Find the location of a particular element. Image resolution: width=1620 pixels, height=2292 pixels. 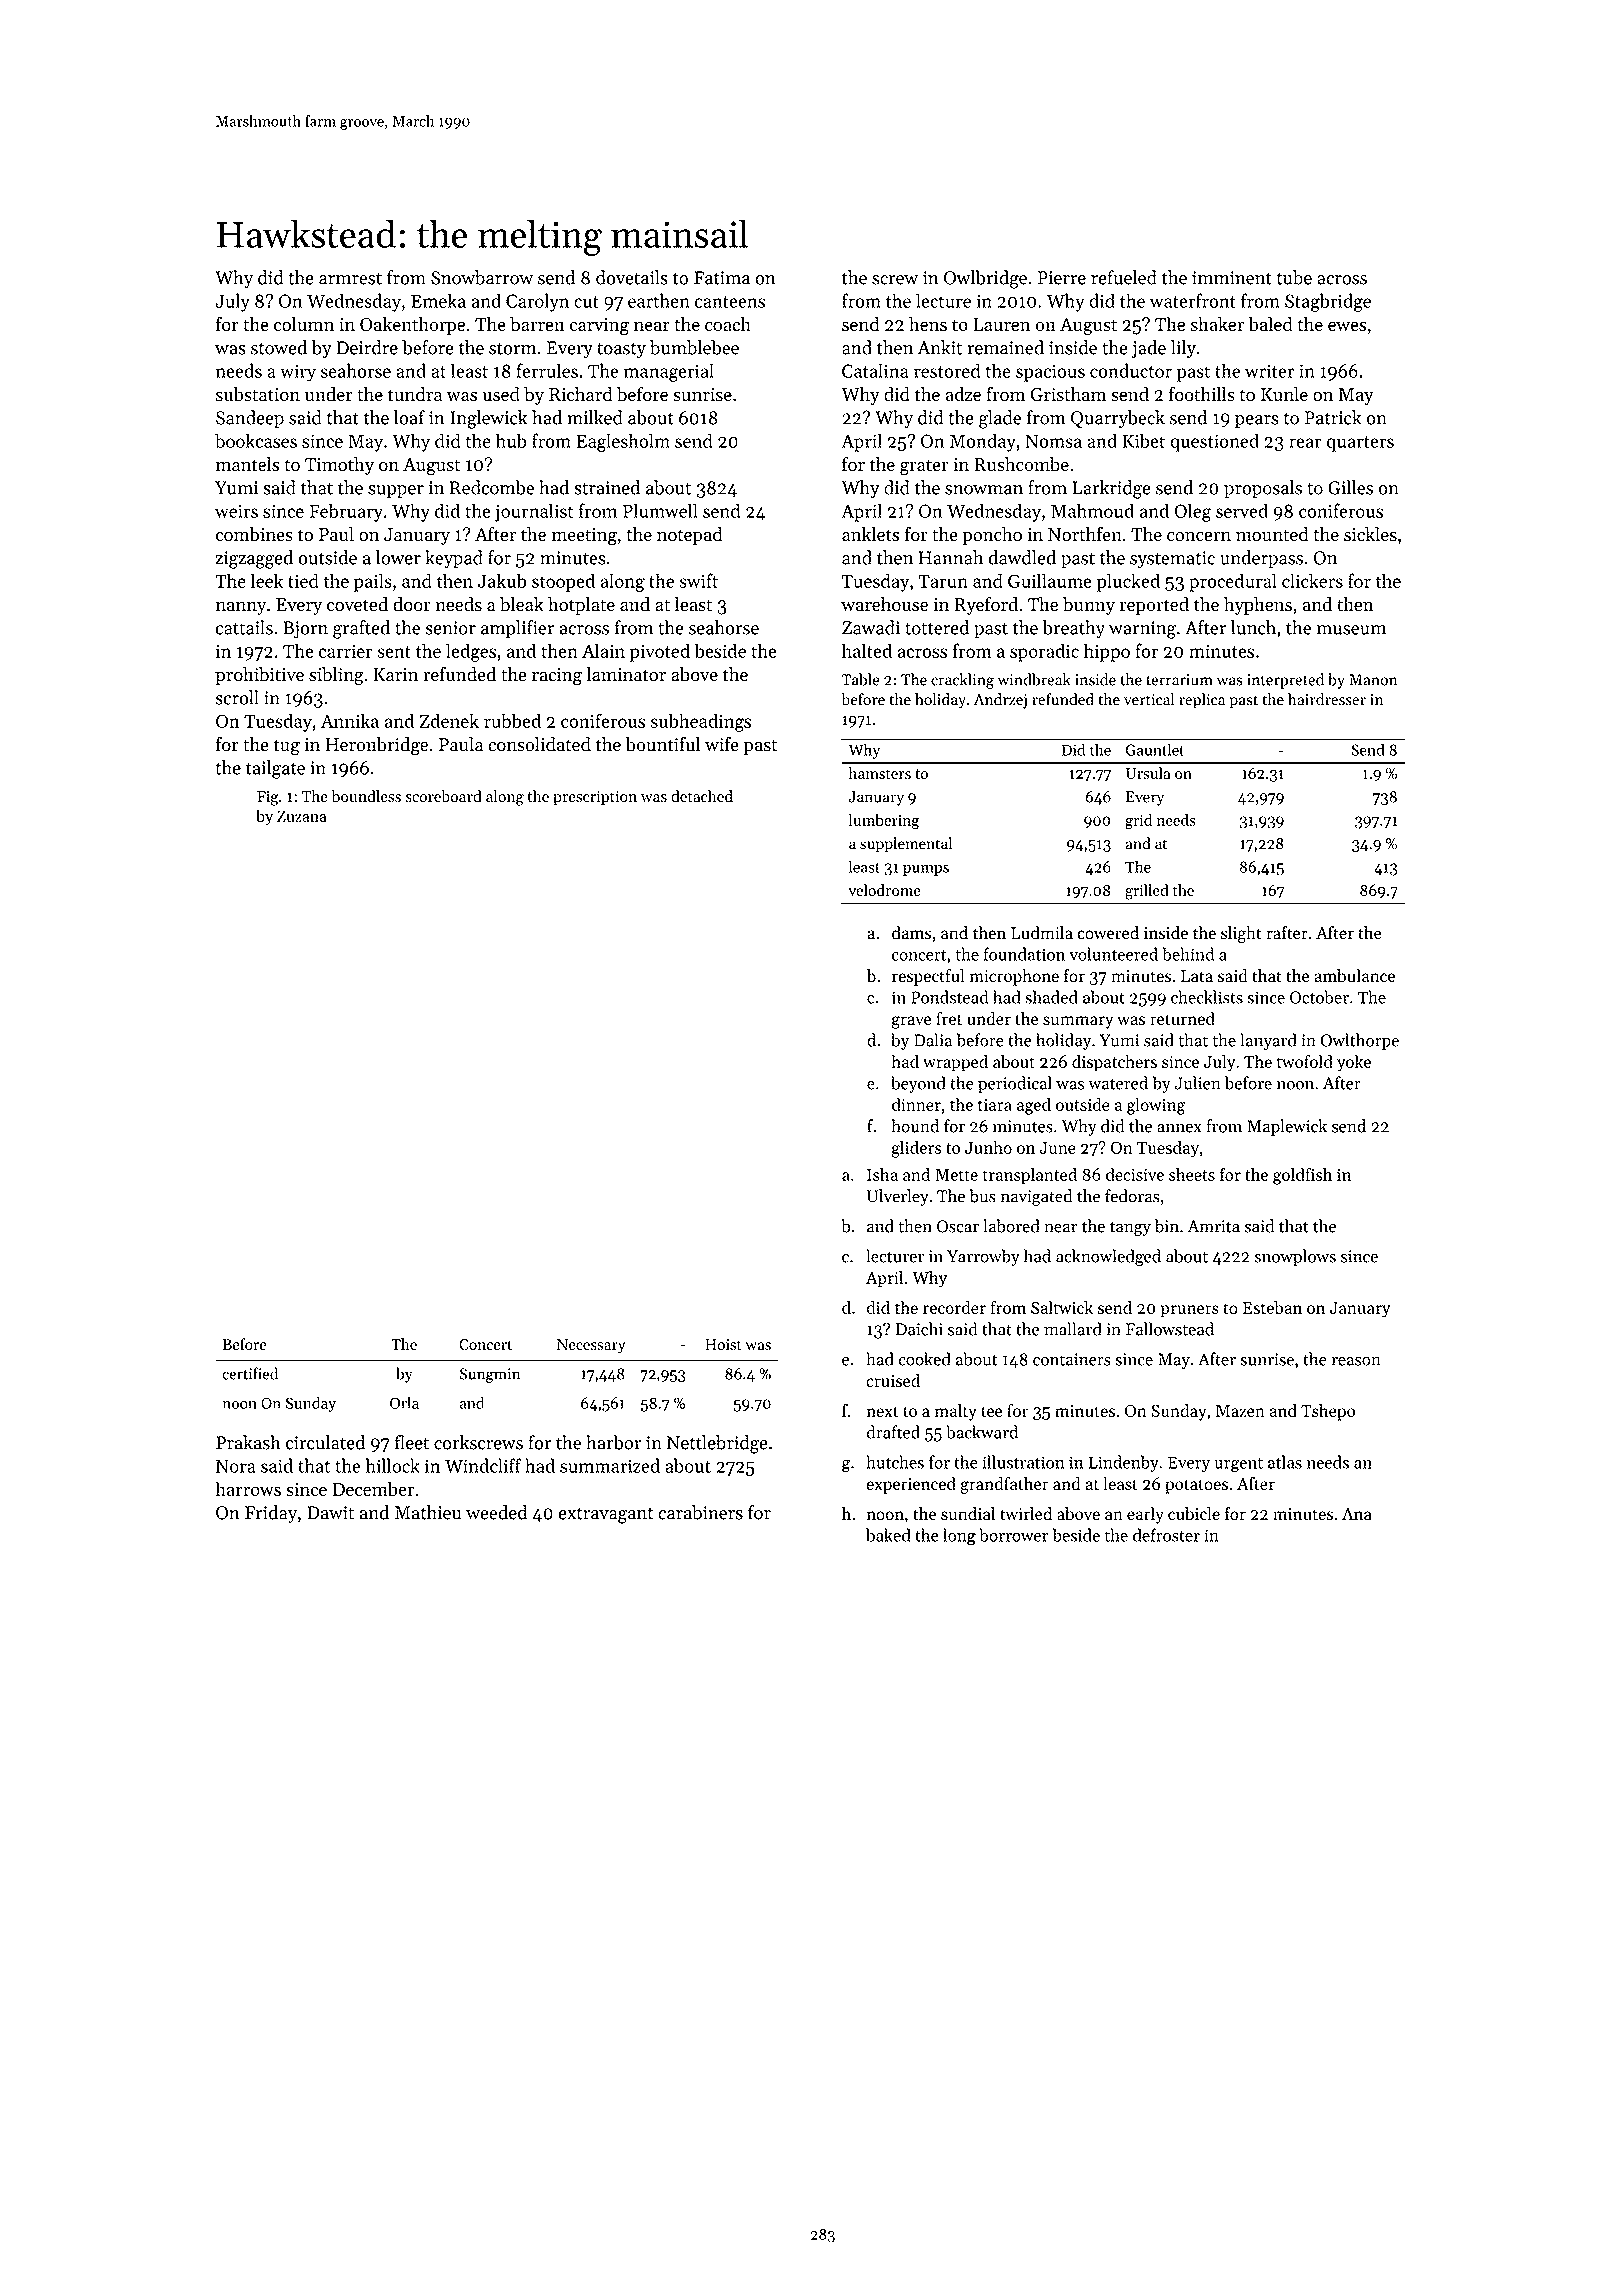

Fatima is located at coordinates (722, 278).
